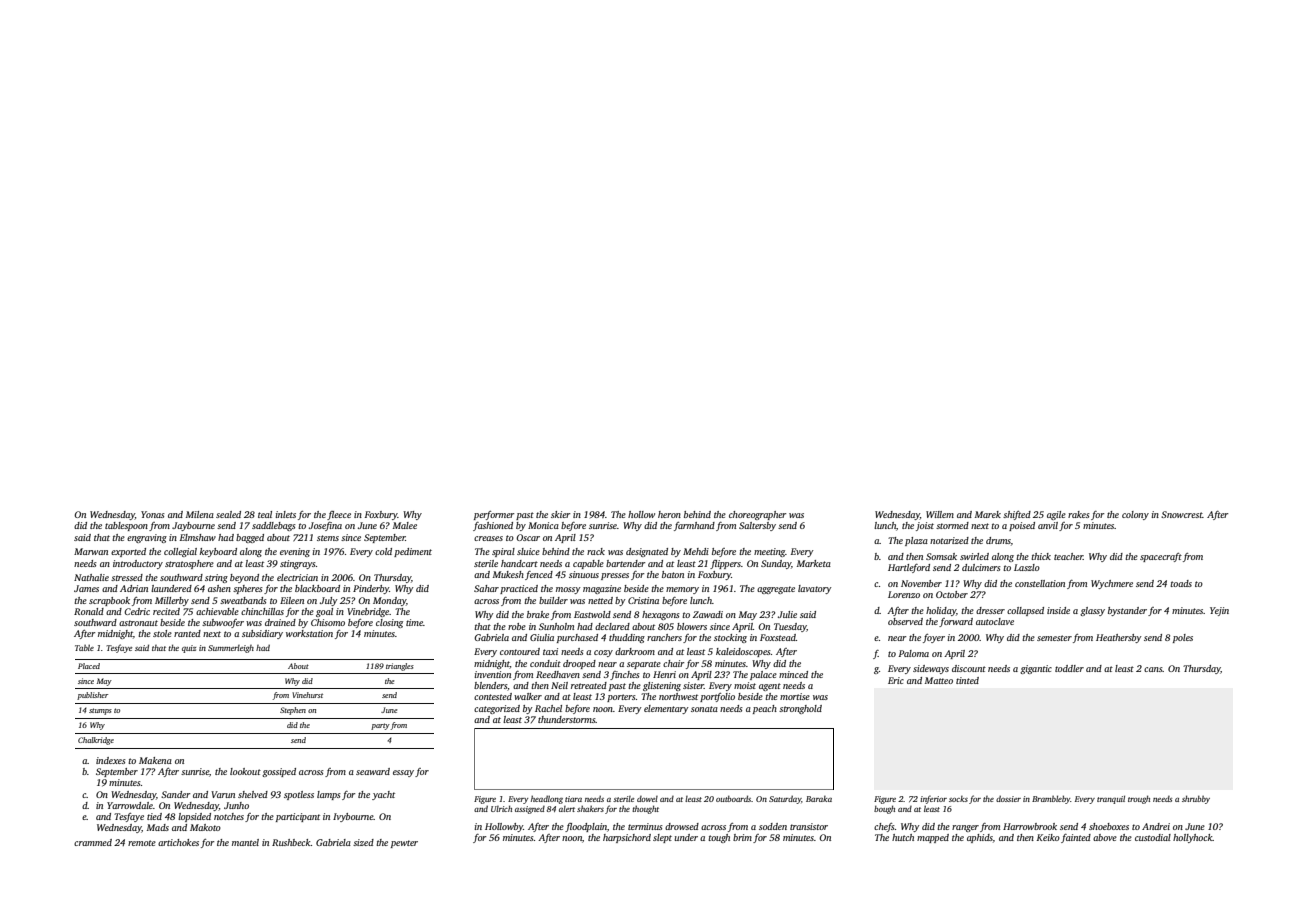  I want to click on tinted, so click(967, 680).
